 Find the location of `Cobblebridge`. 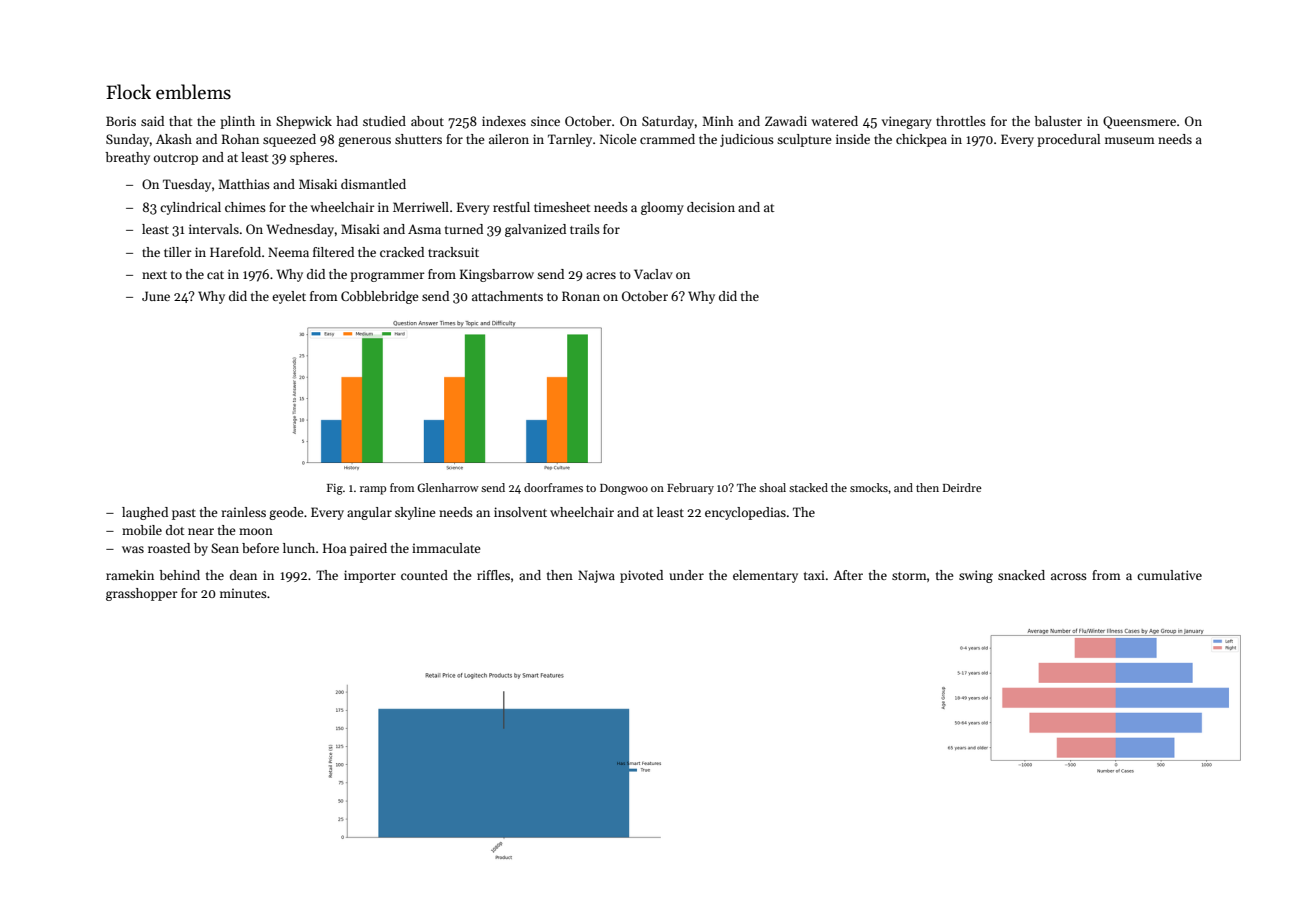

Cobblebridge is located at coordinates (380, 297).
